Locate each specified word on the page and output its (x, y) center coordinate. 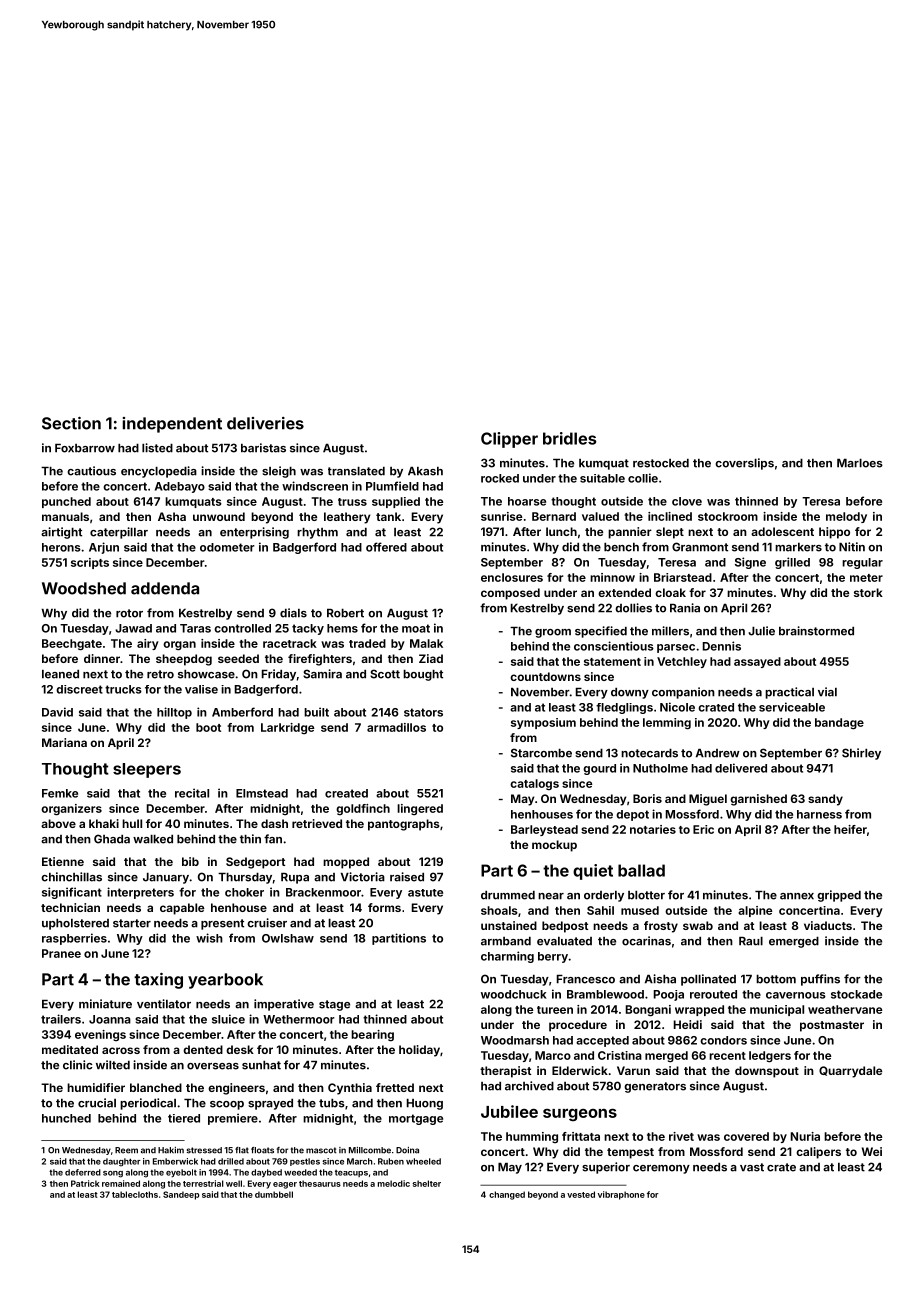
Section (71, 423)
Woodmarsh (515, 1040)
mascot (321, 1150)
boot (208, 727)
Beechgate (72, 645)
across (121, 1050)
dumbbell (274, 1194)
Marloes (860, 463)
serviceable (792, 707)
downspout (767, 1072)
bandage (839, 724)
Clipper (509, 440)
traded (367, 643)
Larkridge (287, 728)
